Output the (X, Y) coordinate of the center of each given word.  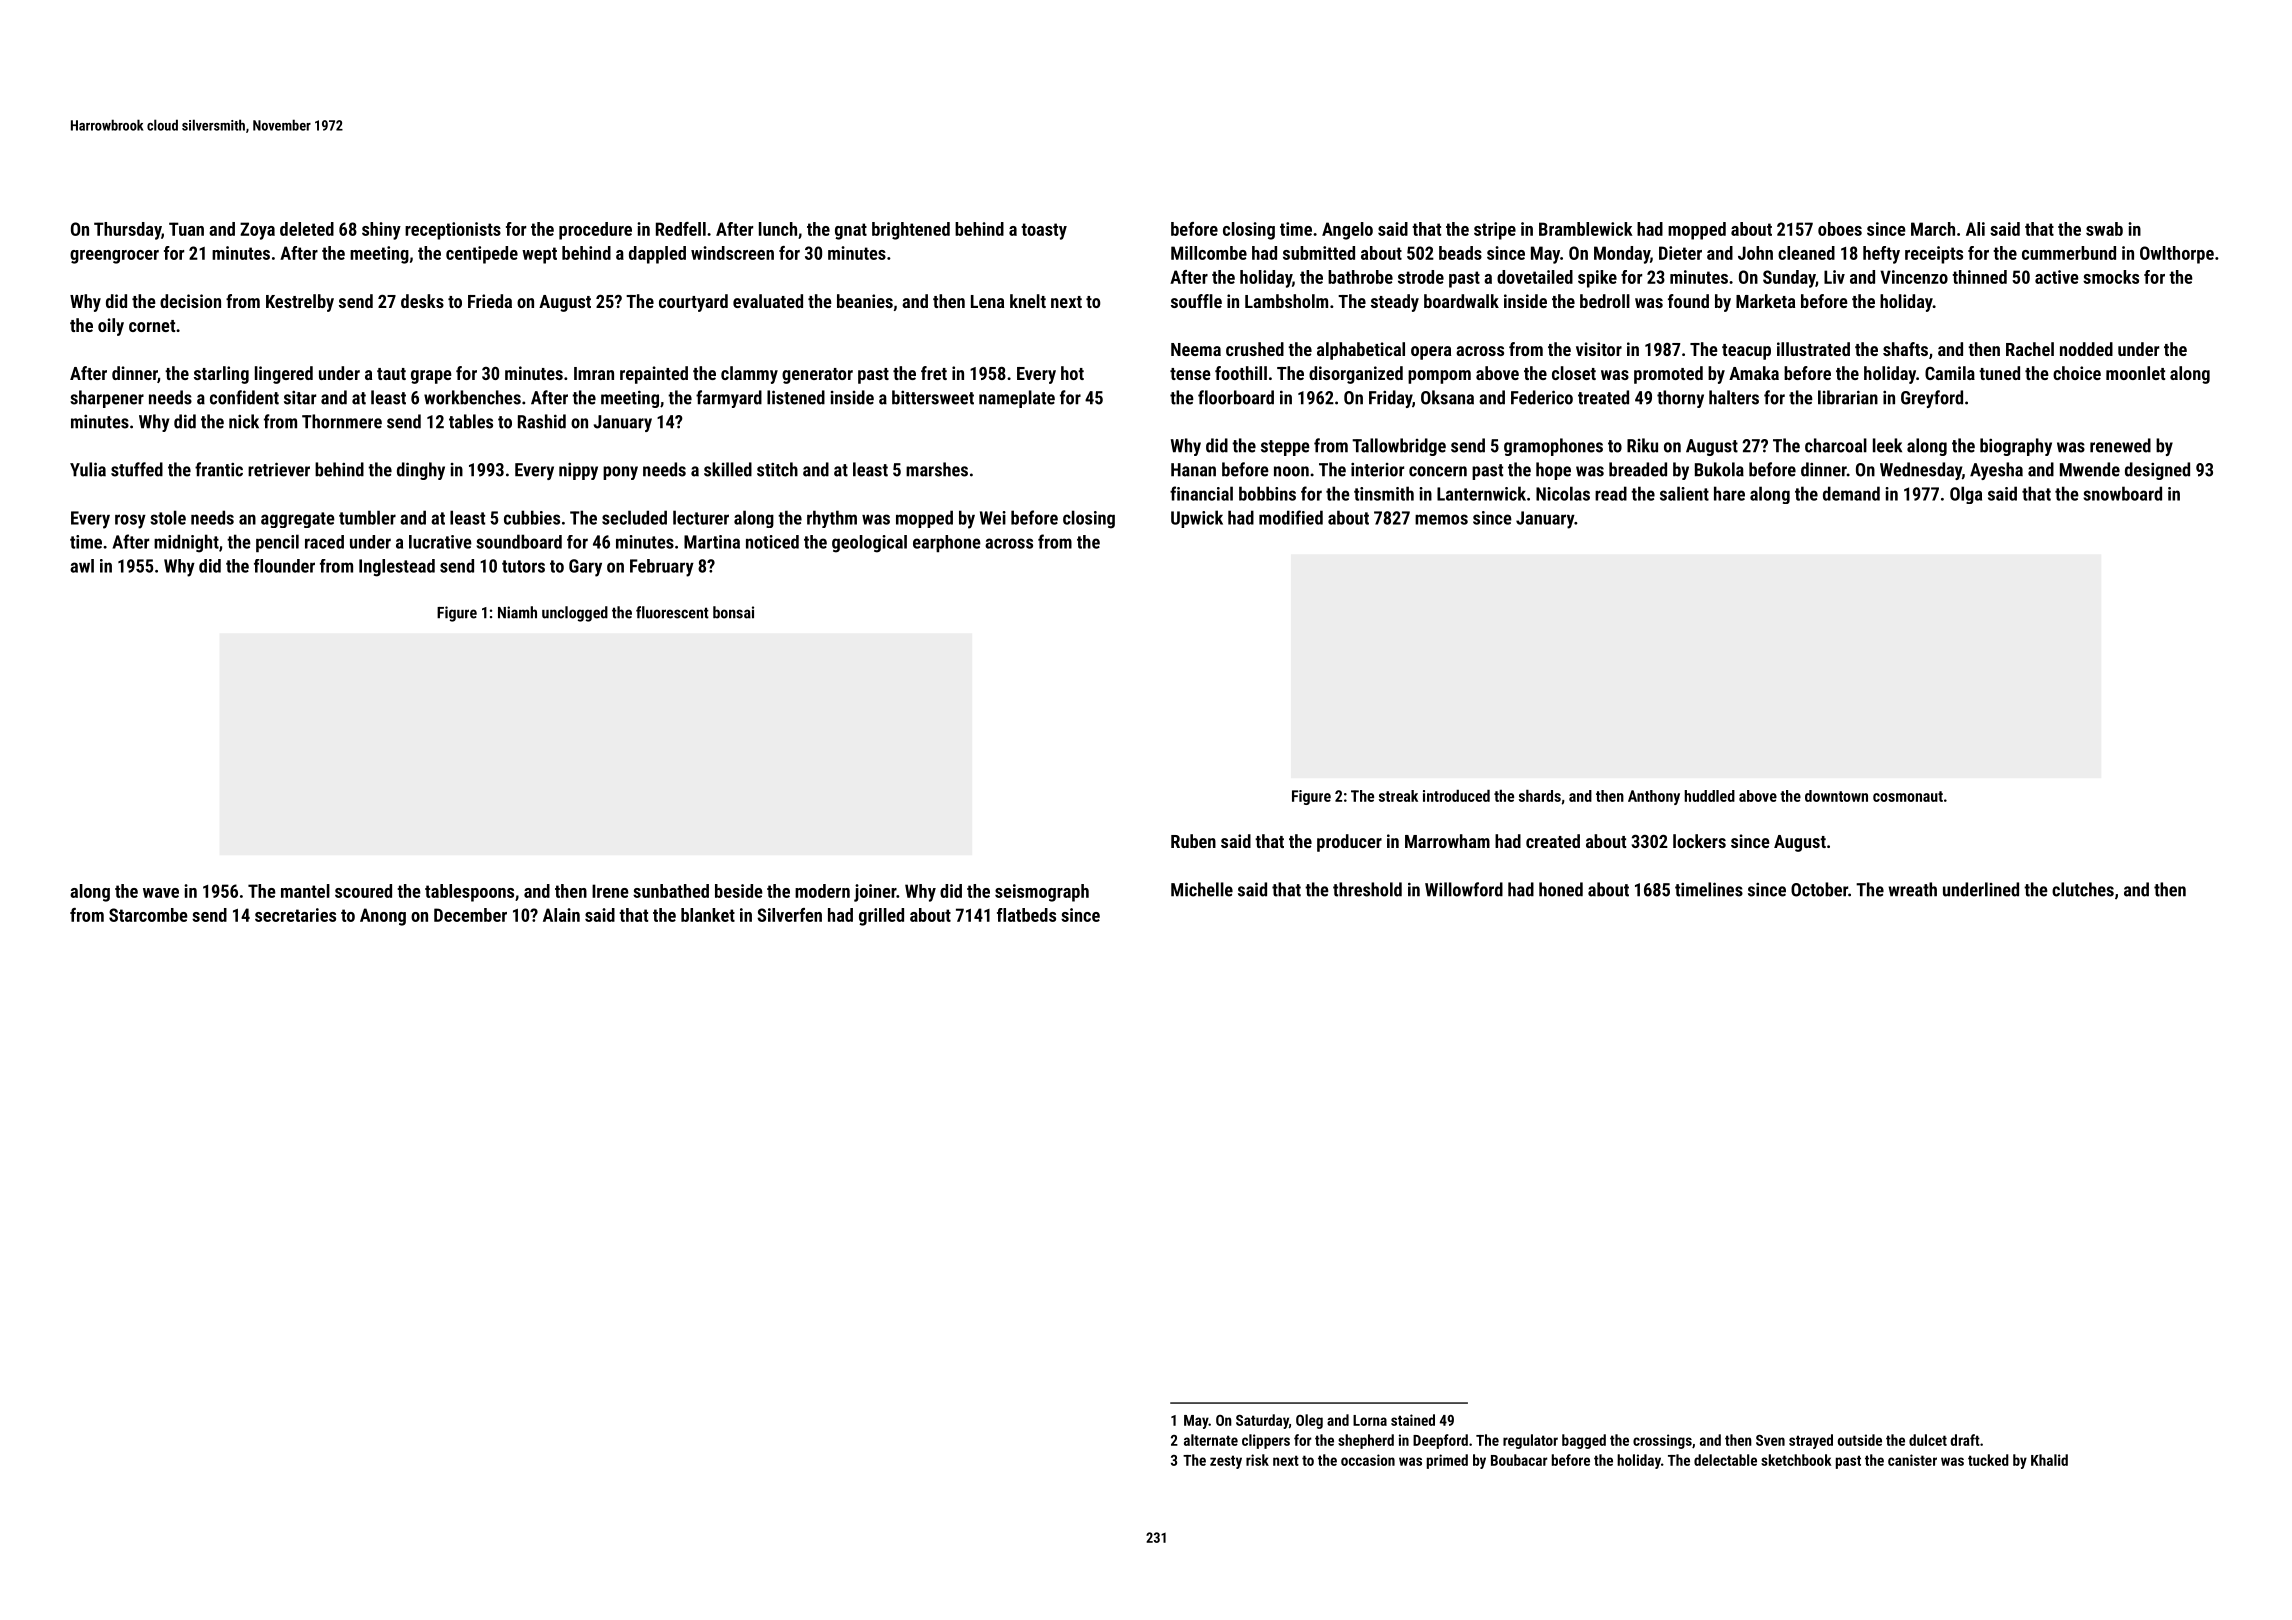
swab (2104, 229)
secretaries (295, 915)
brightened (911, 231)
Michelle (1202, 889)
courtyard (693, 303)
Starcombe (148, 915)
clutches (2083, 889)
